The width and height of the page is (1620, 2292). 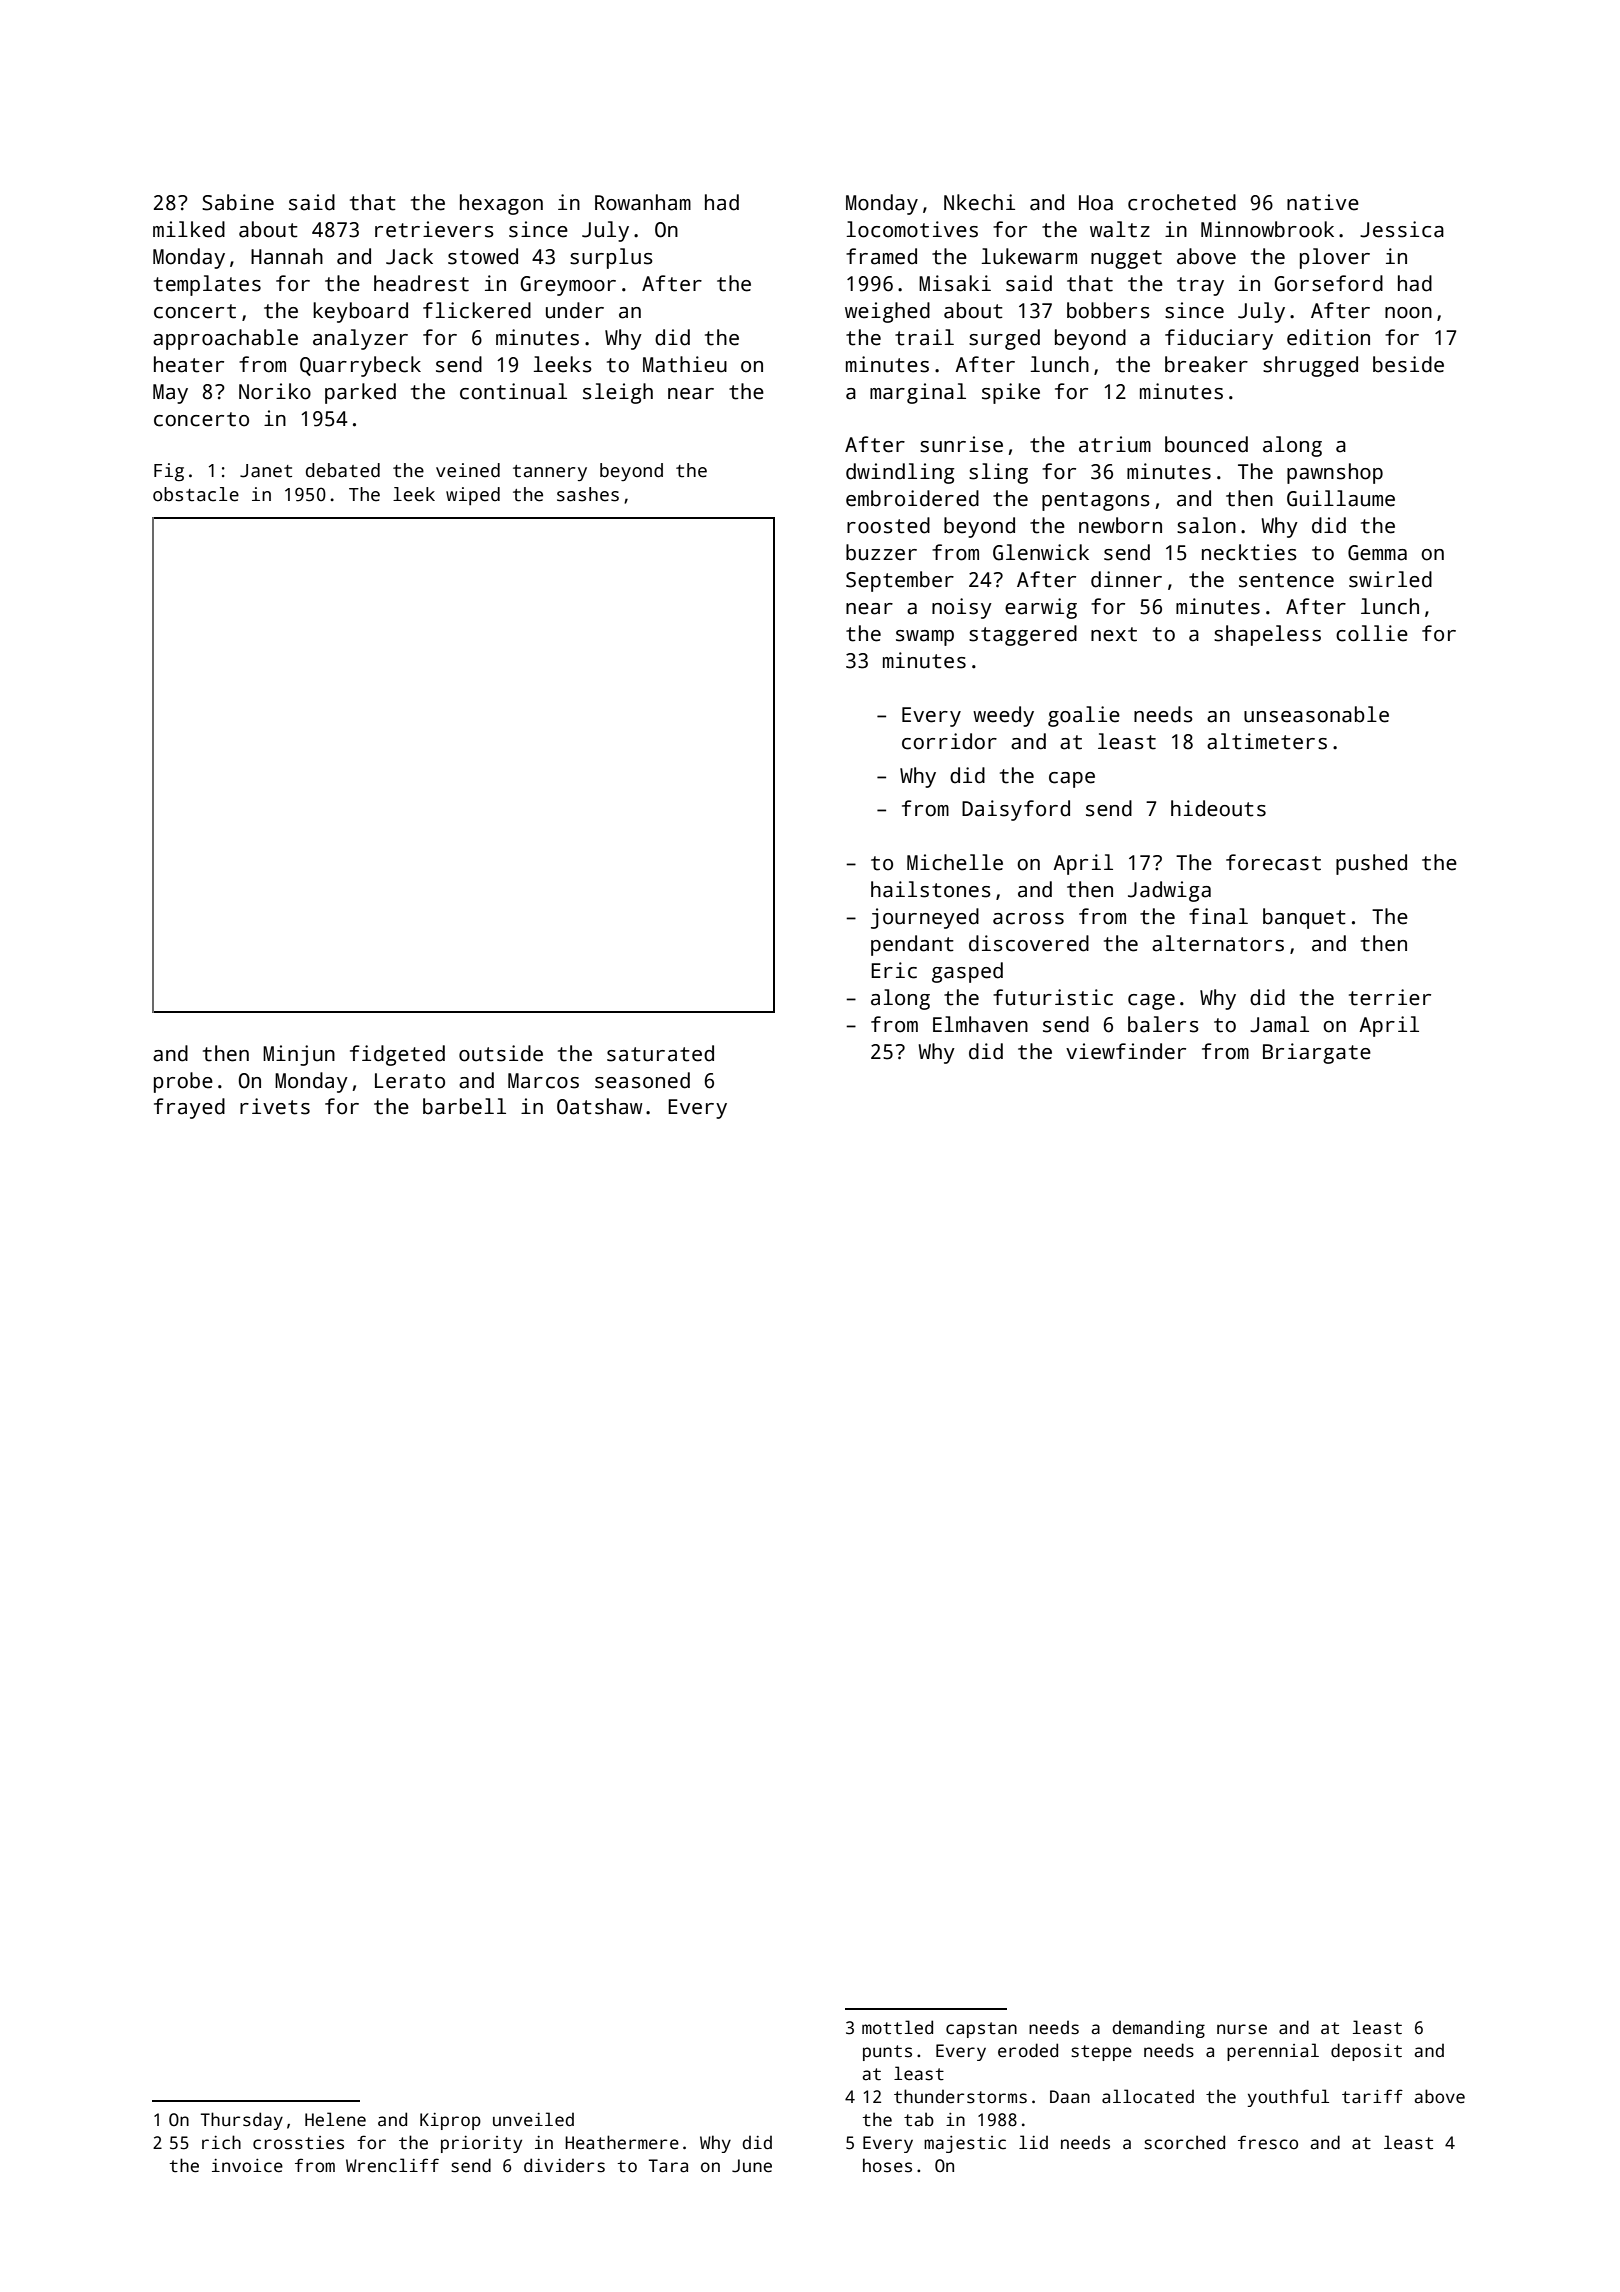 What do you see at coordinates (1114, 634) in the page?
I see `next` at bounding box center [1114, 634].
